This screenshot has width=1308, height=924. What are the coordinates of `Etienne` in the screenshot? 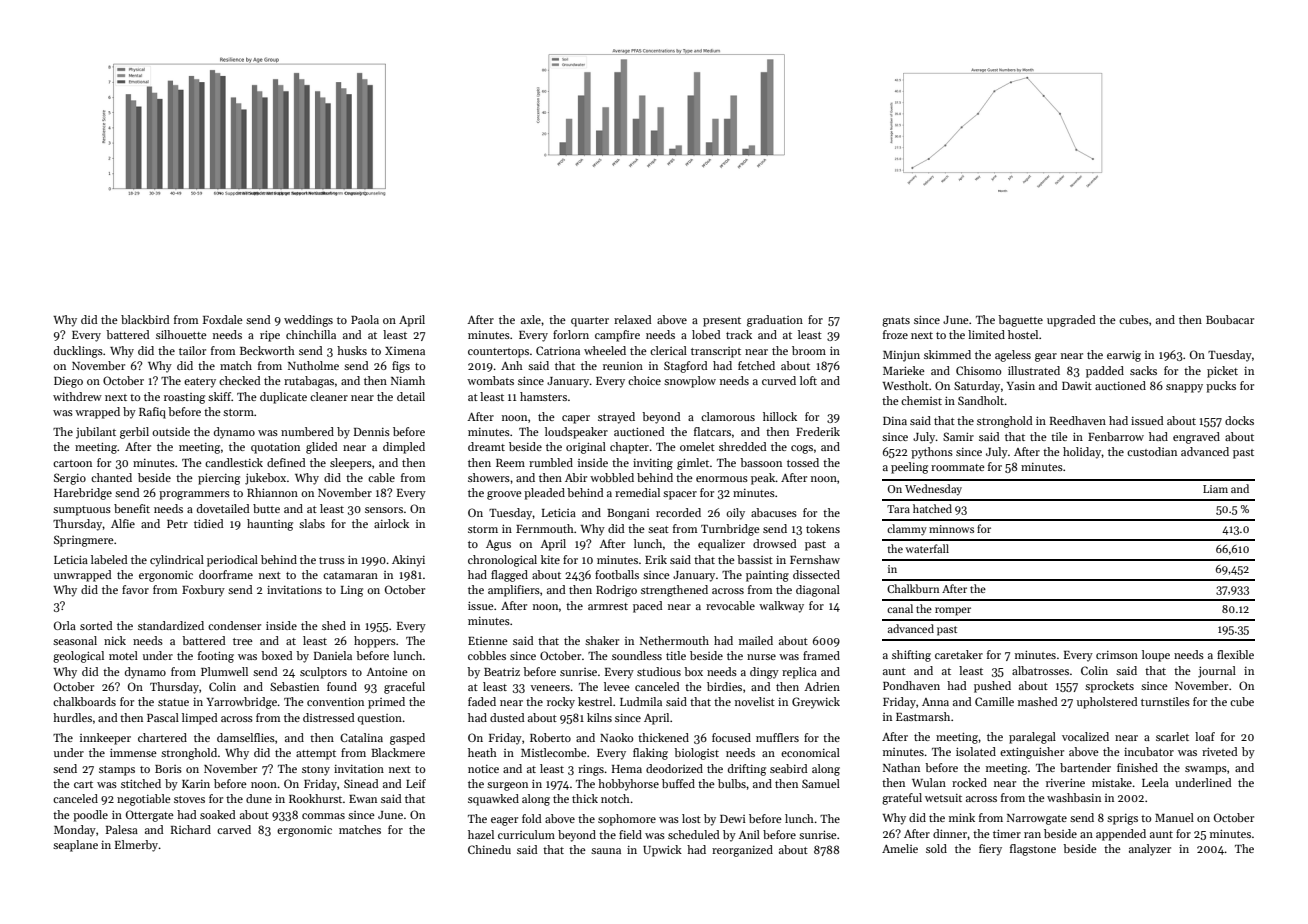 It's located at (488, 641).
